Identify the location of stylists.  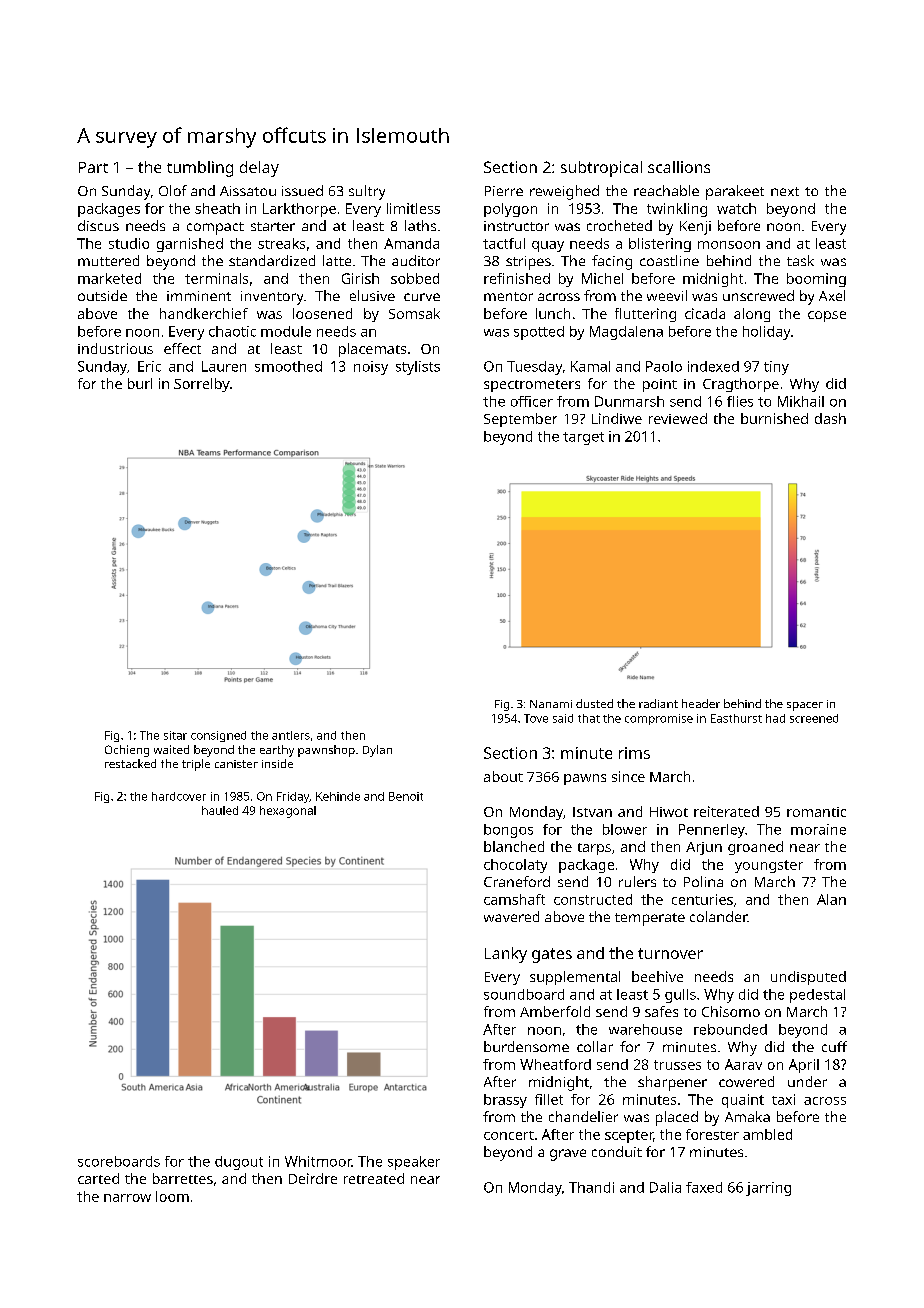
(418, 368).
